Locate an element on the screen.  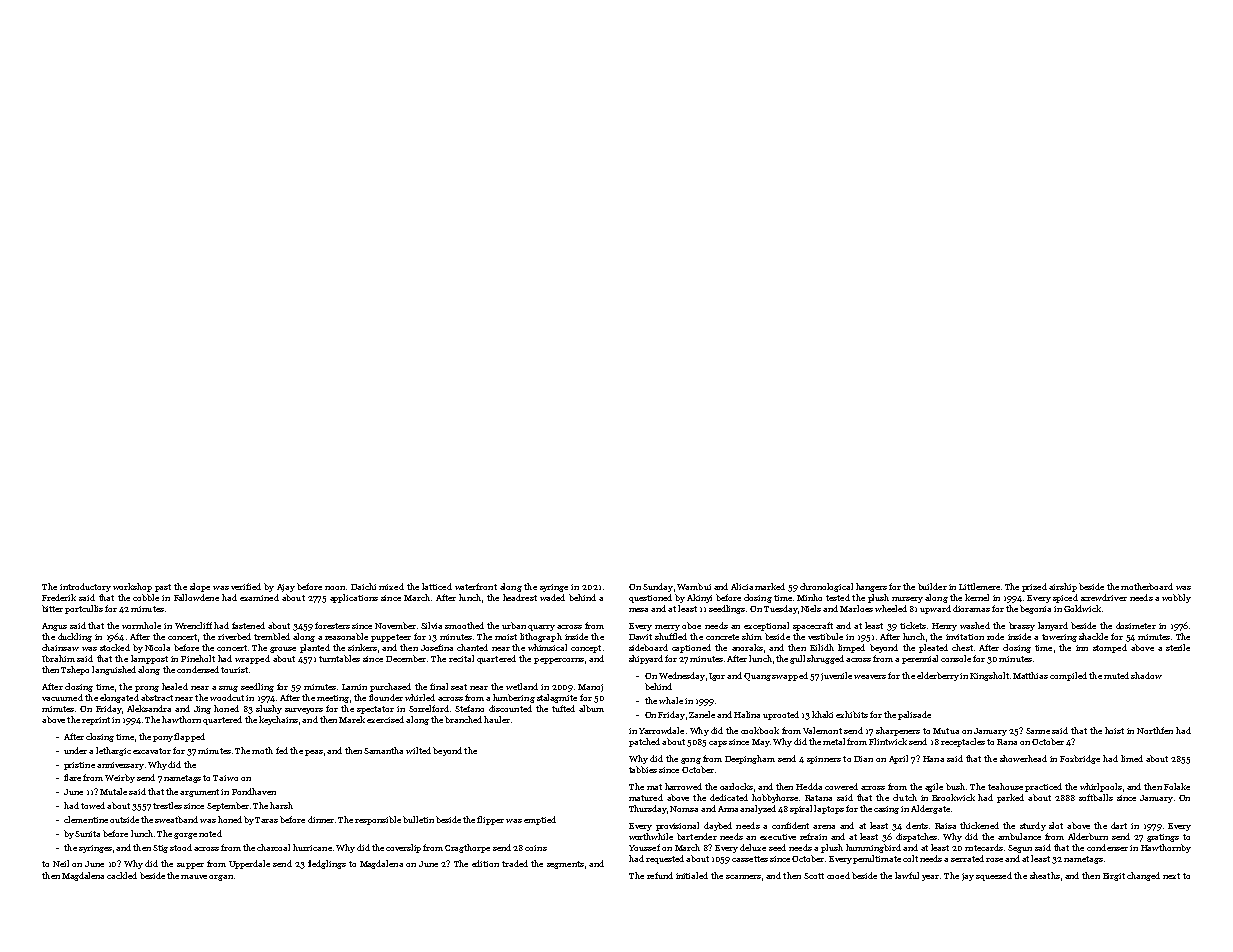
Foxbridge is located at coordinates (1080, 759).
